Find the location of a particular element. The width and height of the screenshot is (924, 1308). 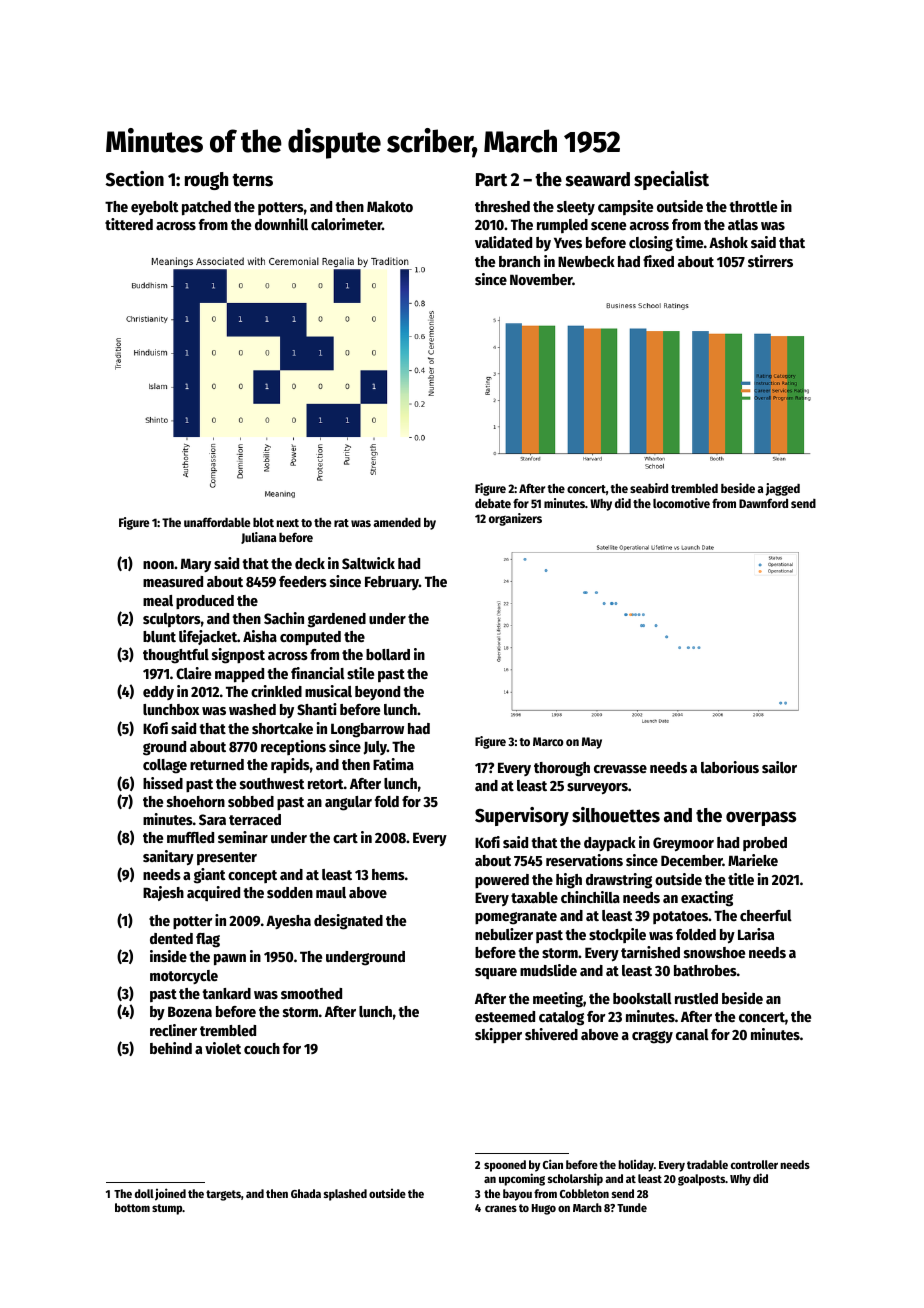

splashed is located at coordinates (345, 1195).
